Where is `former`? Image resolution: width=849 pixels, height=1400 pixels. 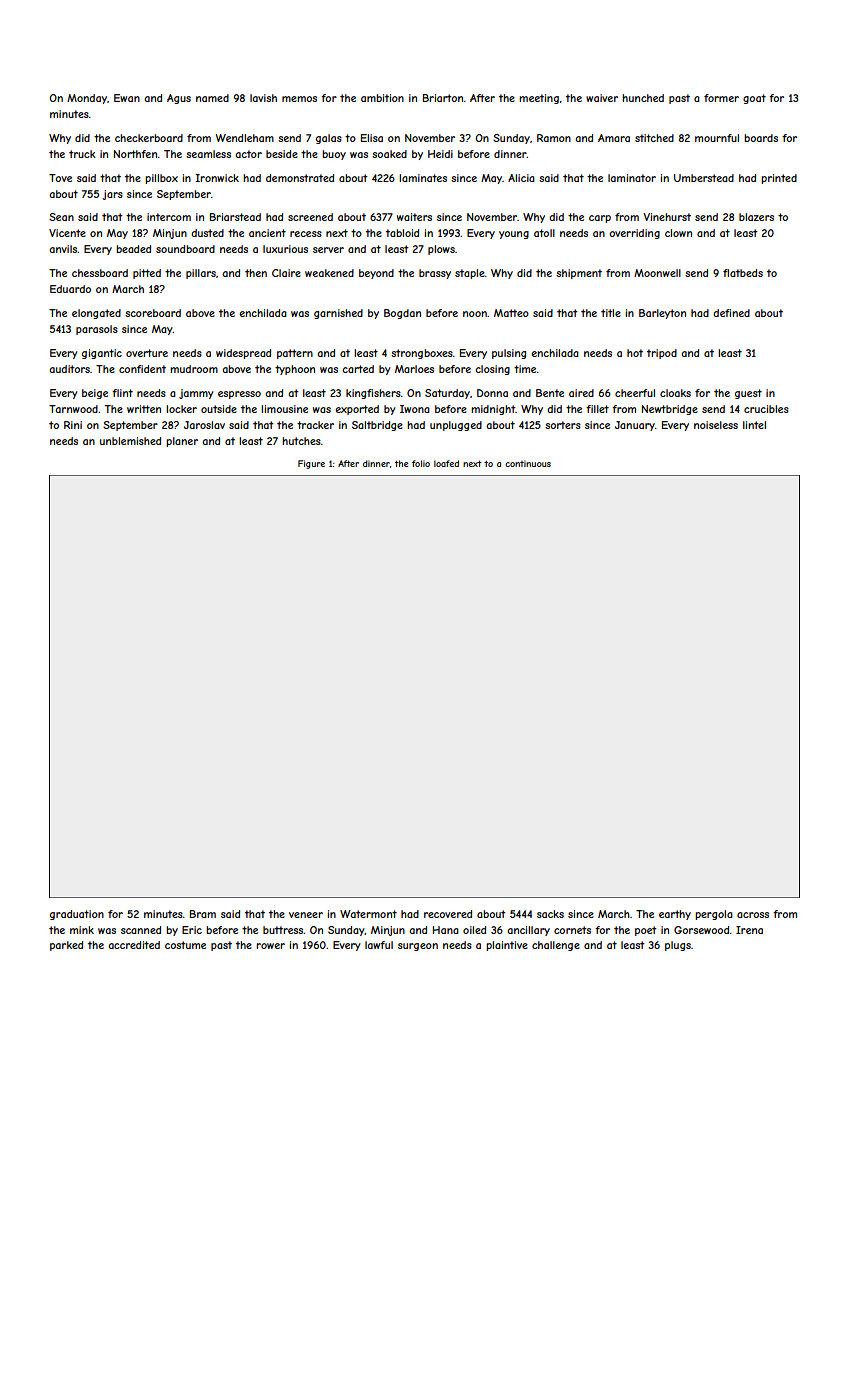 former is located at coordinates (721, 98).
